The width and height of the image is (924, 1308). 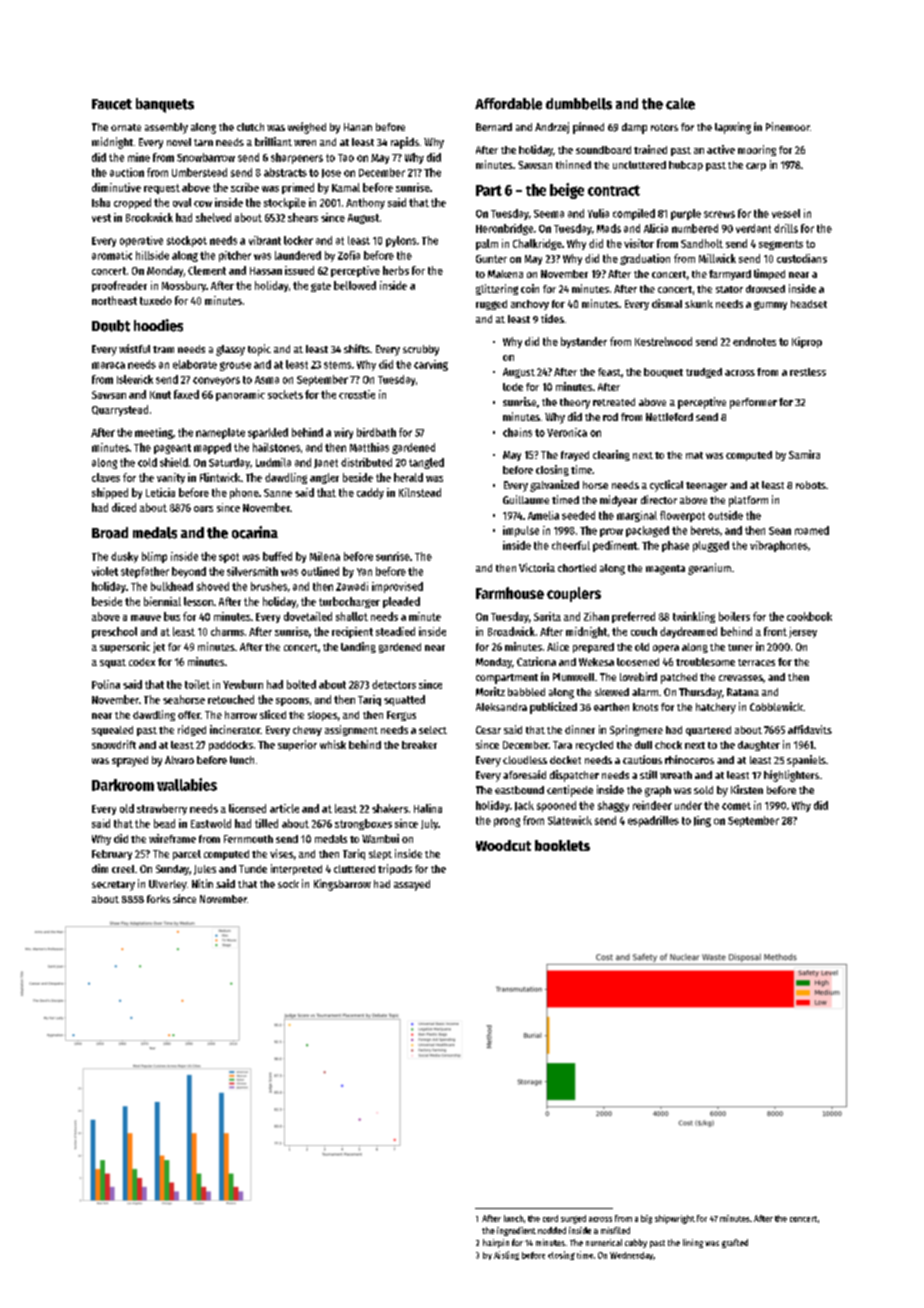 I want to click on Seema, so click(x=549, y=214).
